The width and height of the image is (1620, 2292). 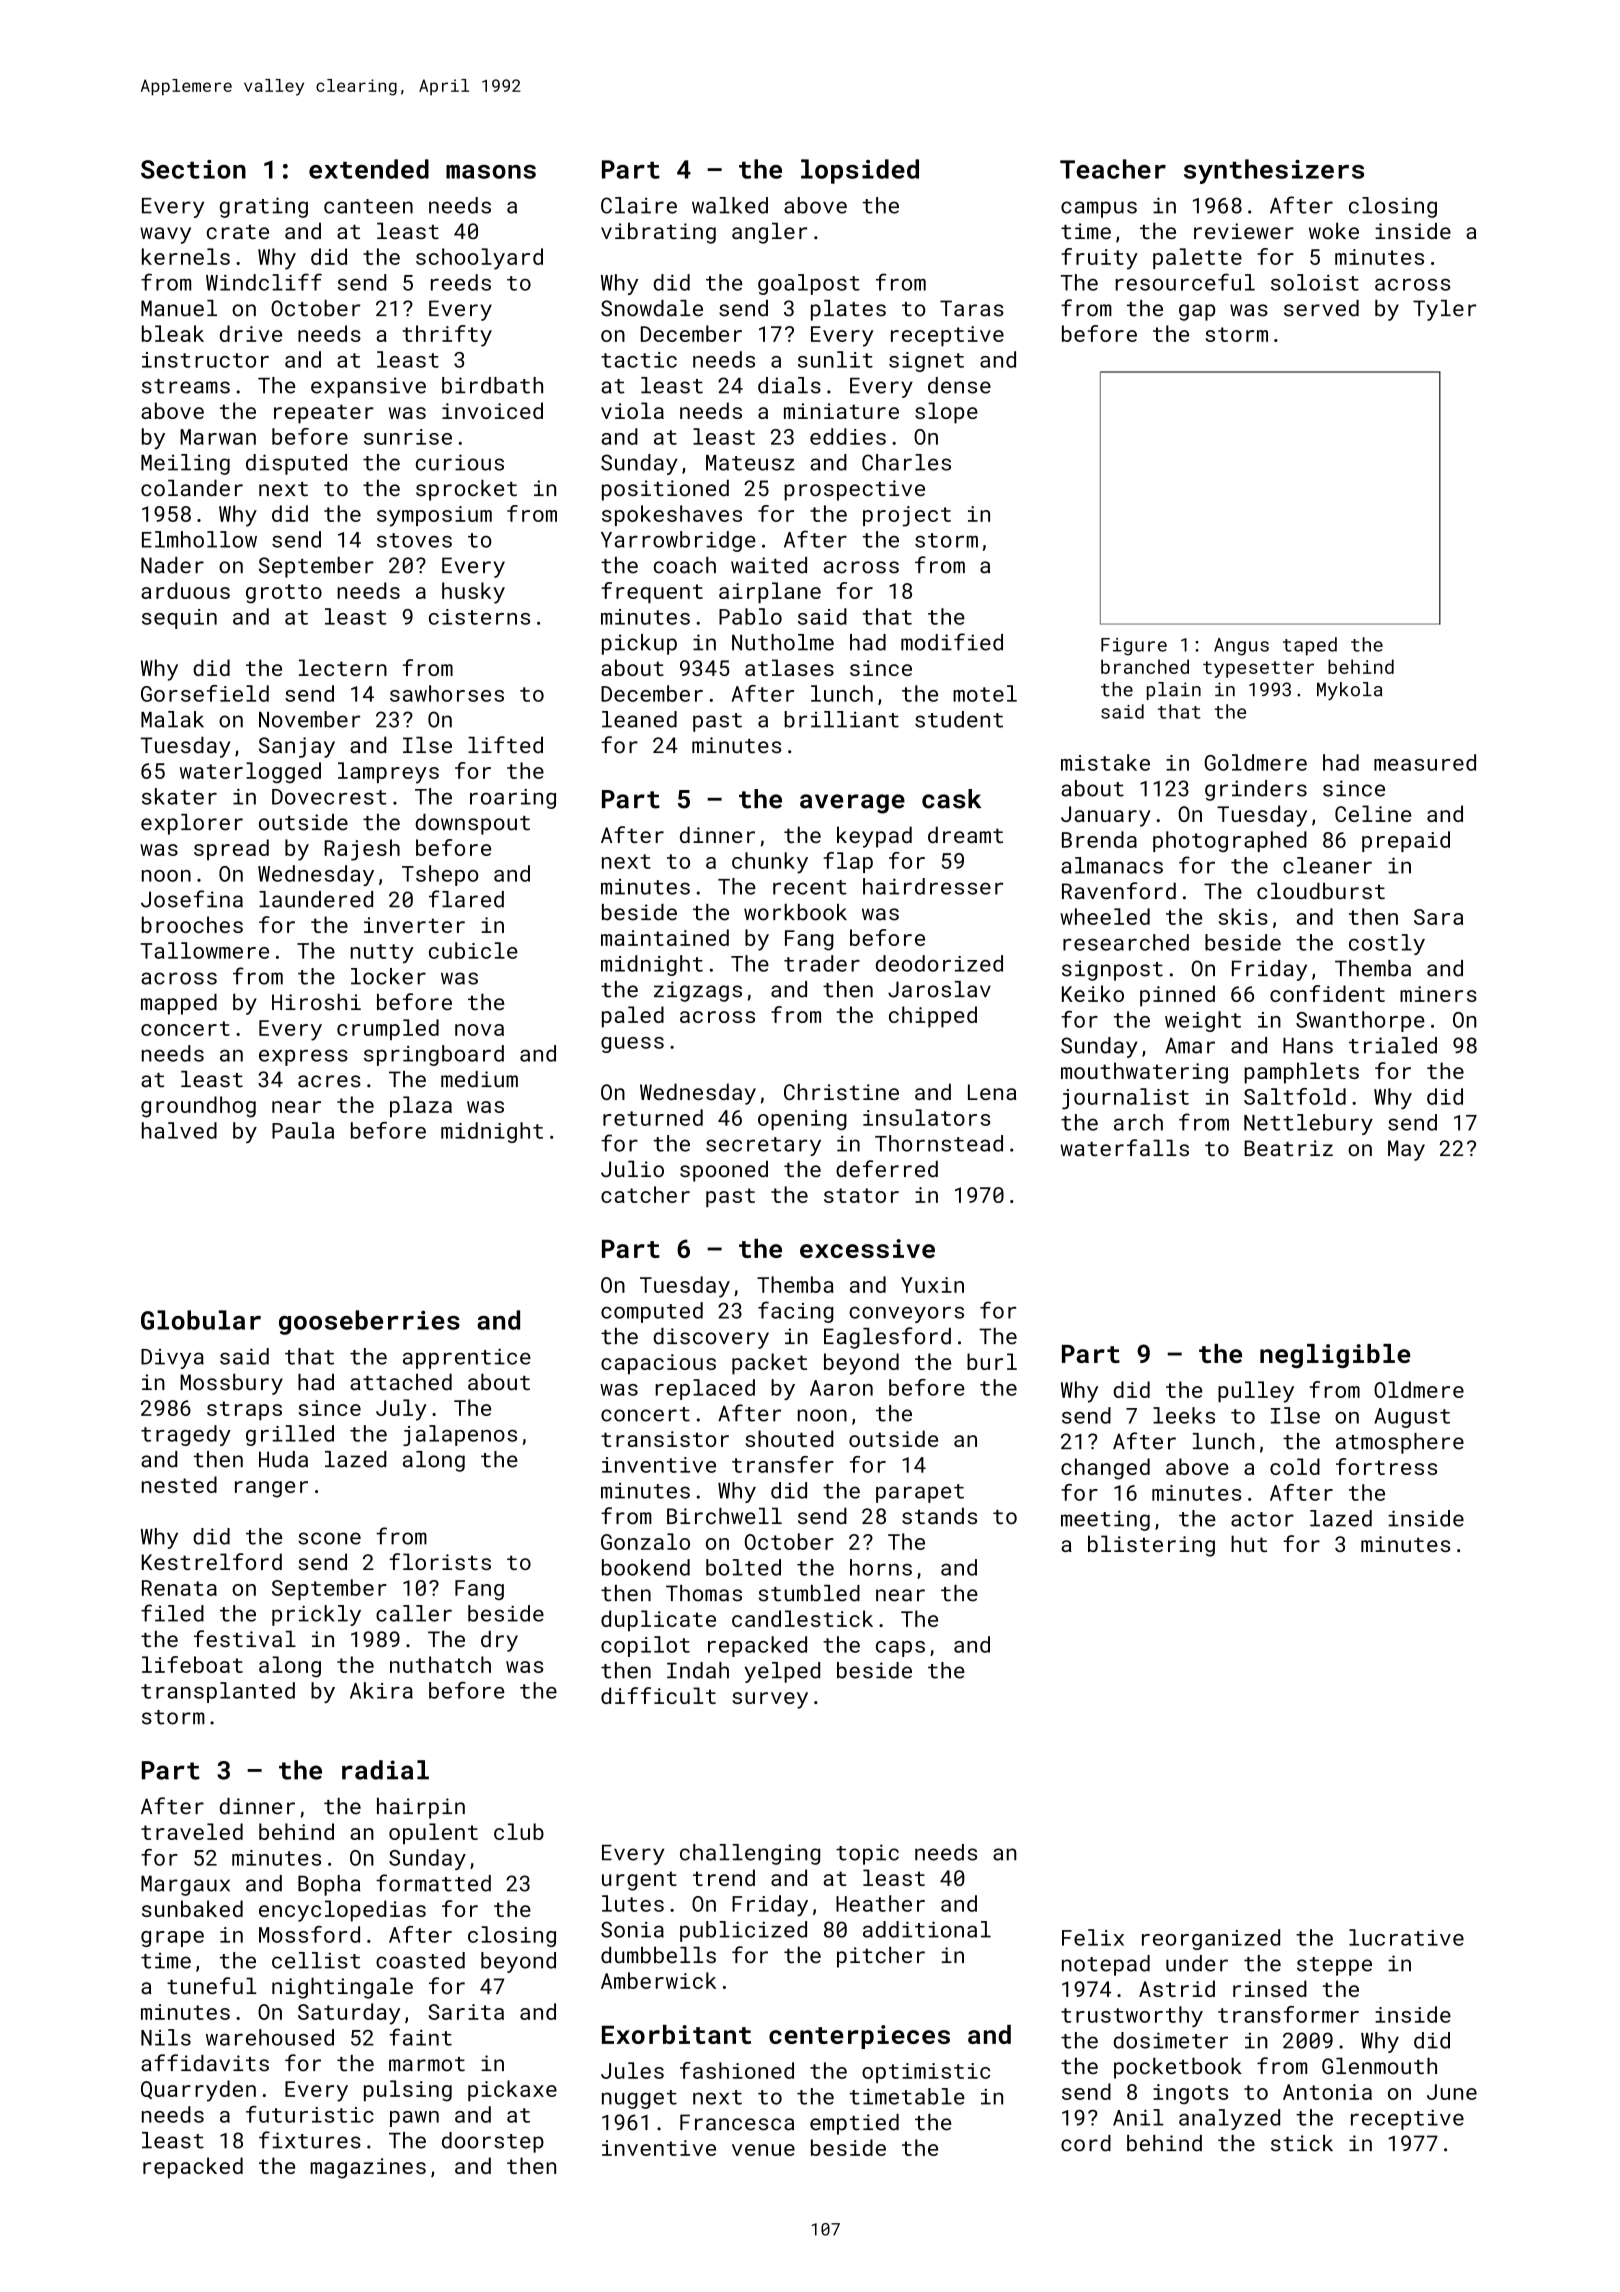 I want to click on colander, so click(x=192, y=488).
